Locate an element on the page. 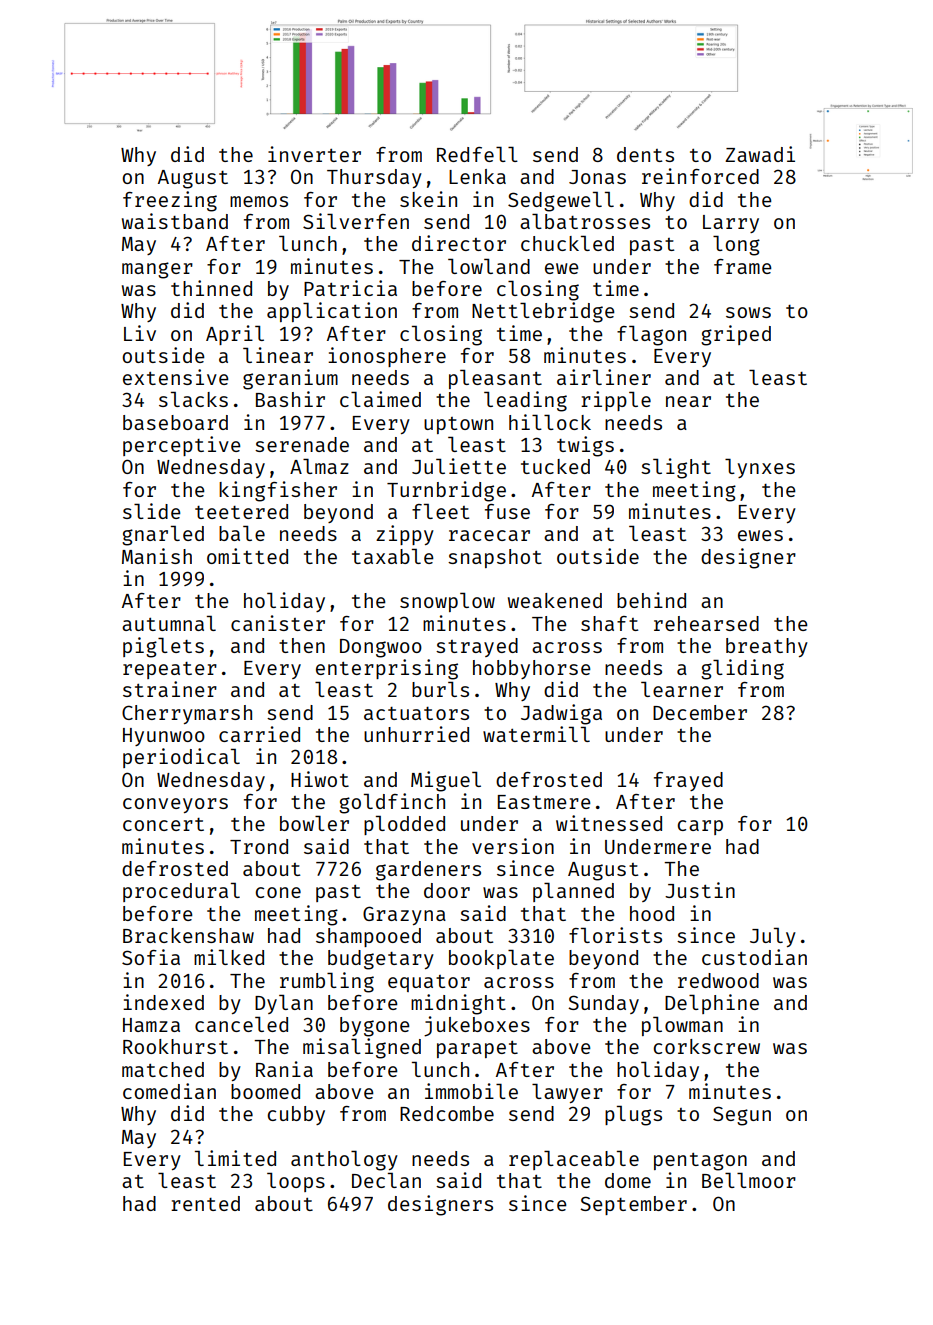 The height and width of the document is (1325, 933). piglets is located at coordinates (163, 647).
